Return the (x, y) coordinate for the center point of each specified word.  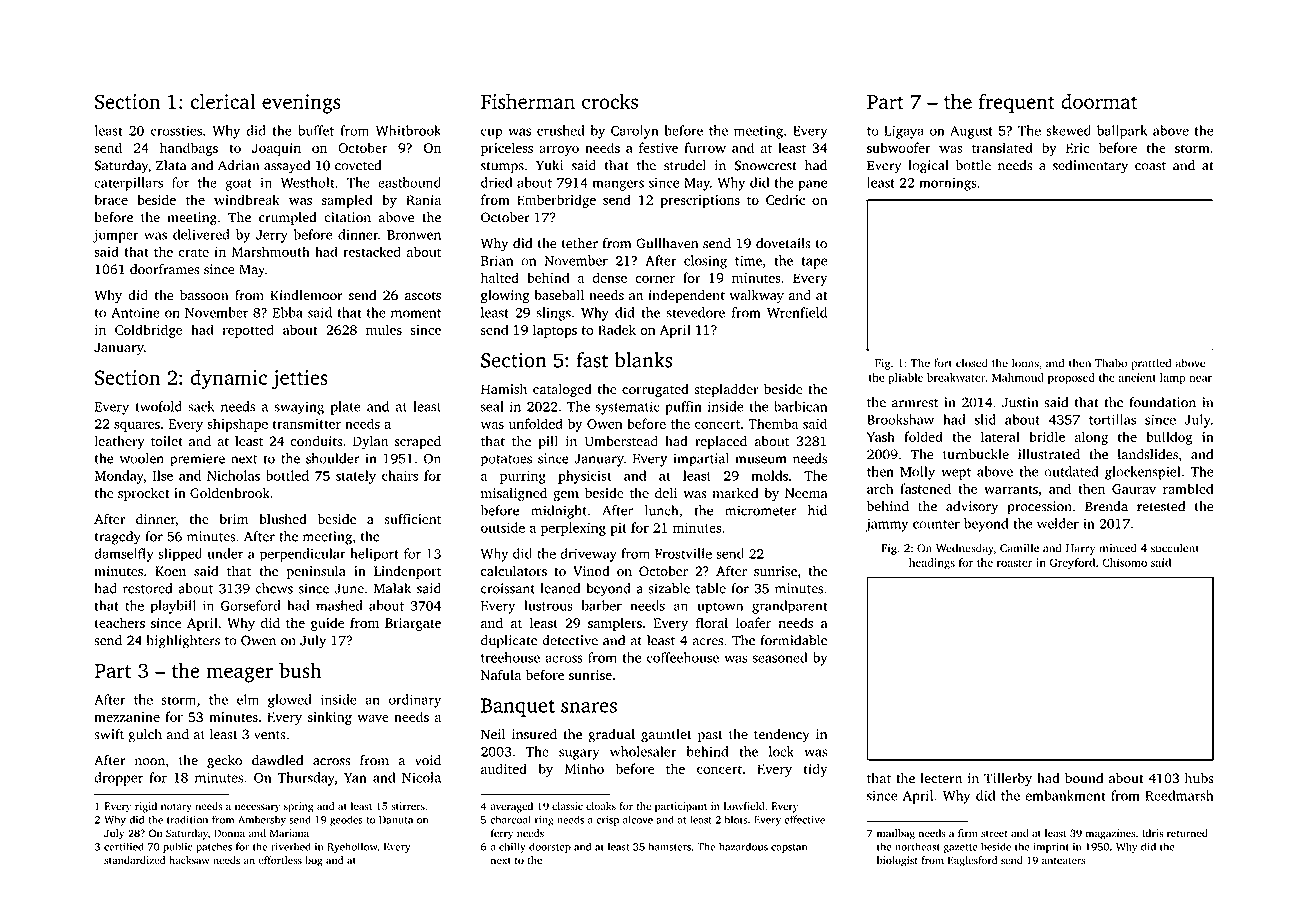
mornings (948, 184)
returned (1187, 833)
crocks (610, 101)
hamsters (670, 846)
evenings (301, 104)
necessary (257, 808)
